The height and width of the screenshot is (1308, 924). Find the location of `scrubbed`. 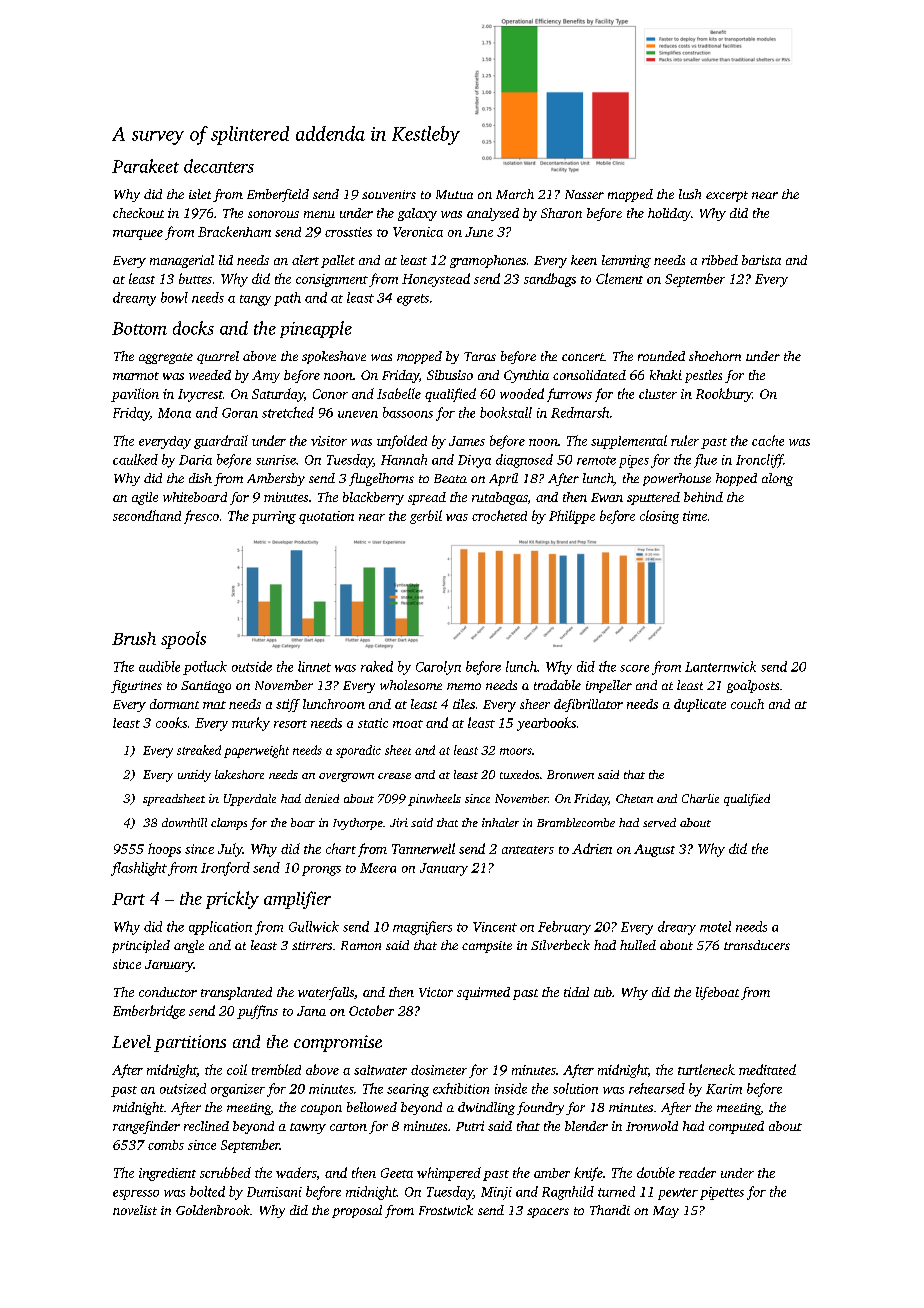

scrubbed is located at coordinates (225, 1172).
